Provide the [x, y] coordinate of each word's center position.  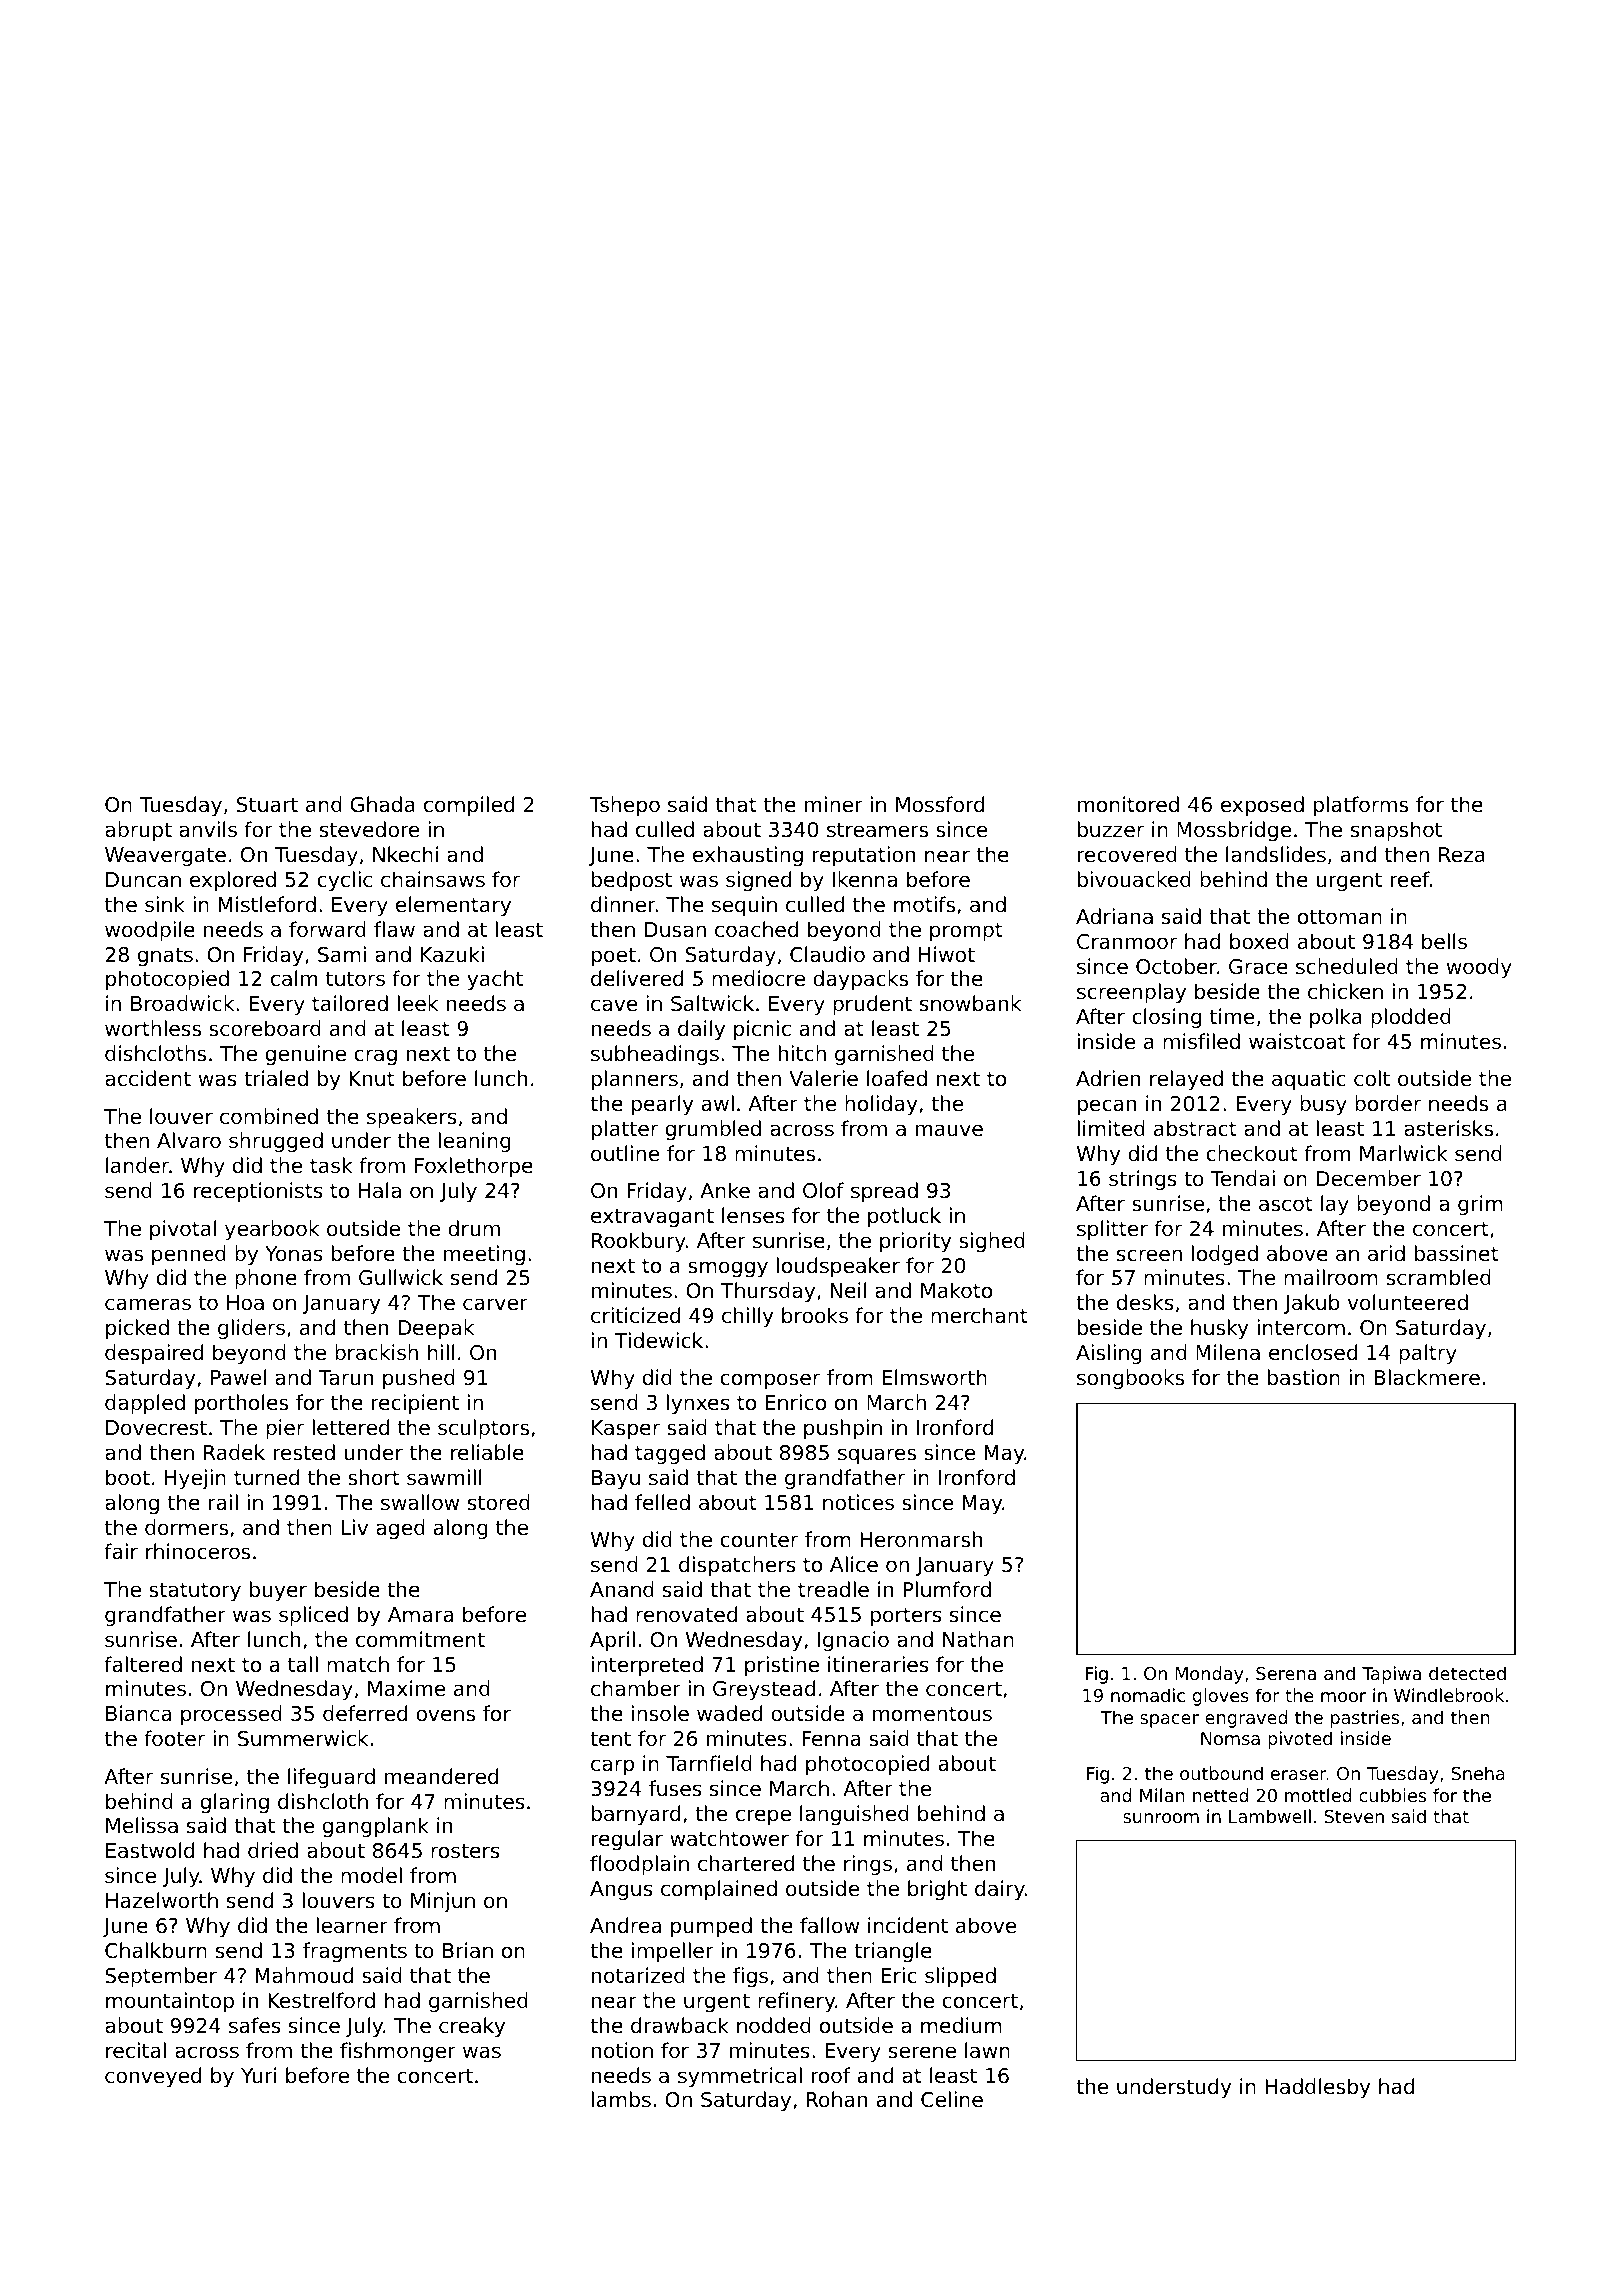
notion [622, 2050]
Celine [952, 2099]
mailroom [1331, 1277]
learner [352, 1925]
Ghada [382, 804]
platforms [1361, 806]
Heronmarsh [921, 1539]
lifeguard [331, 1778]
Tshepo [625, 806]
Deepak [436, 1329]
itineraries [878, 1664]
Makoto [956, 1290]
